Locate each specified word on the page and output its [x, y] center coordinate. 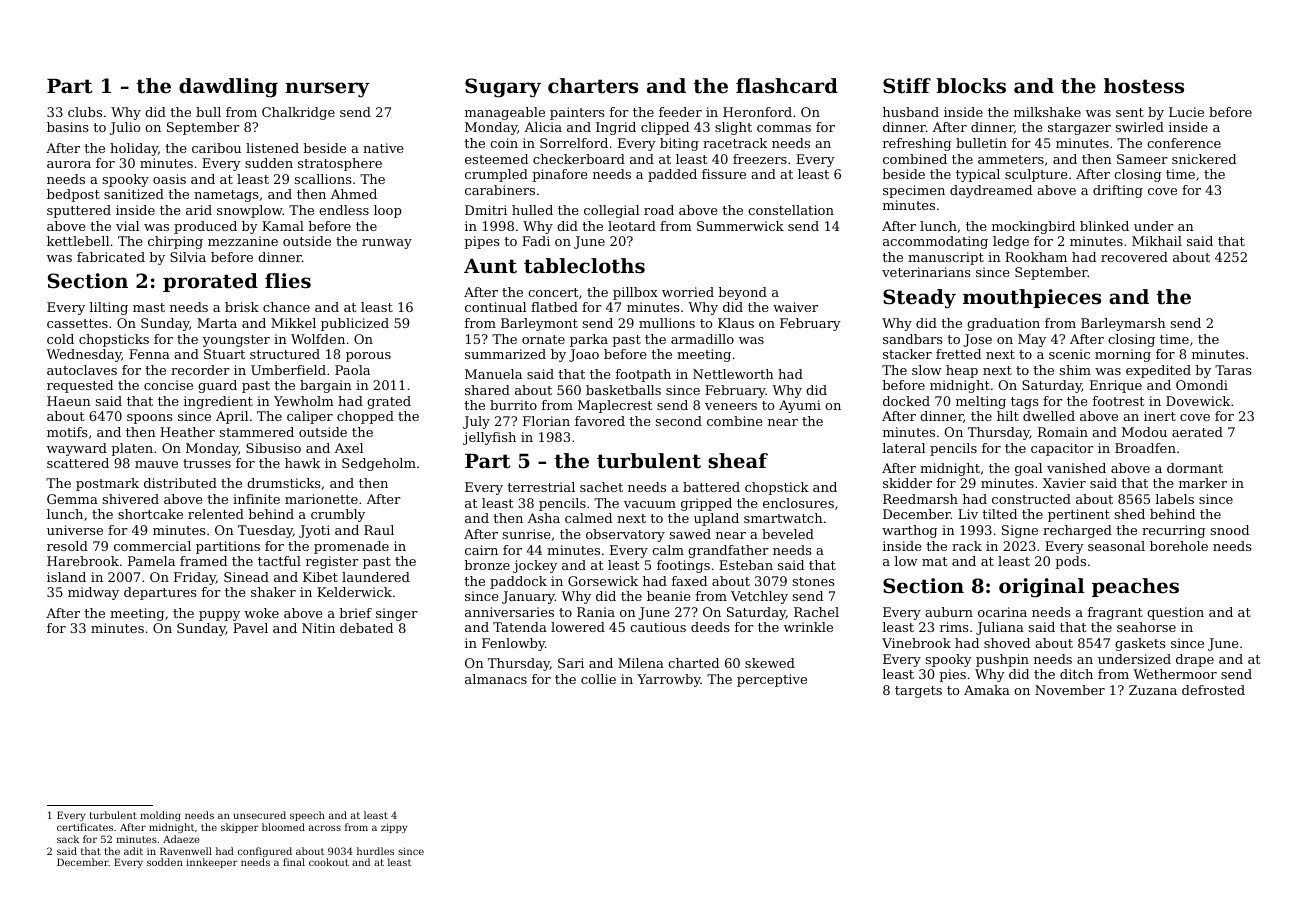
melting [981, 402]
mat [934, 561]
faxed [689, 581]
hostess [1144, 86]
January [528, 597]
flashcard [787, 86]
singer [397, 614]
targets [918, 692]
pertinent [1079, 515]
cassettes [77, 323]
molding [160, 816]
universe [75, 530]
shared [487, 390]
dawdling [228, 88]
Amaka [987, 690]
